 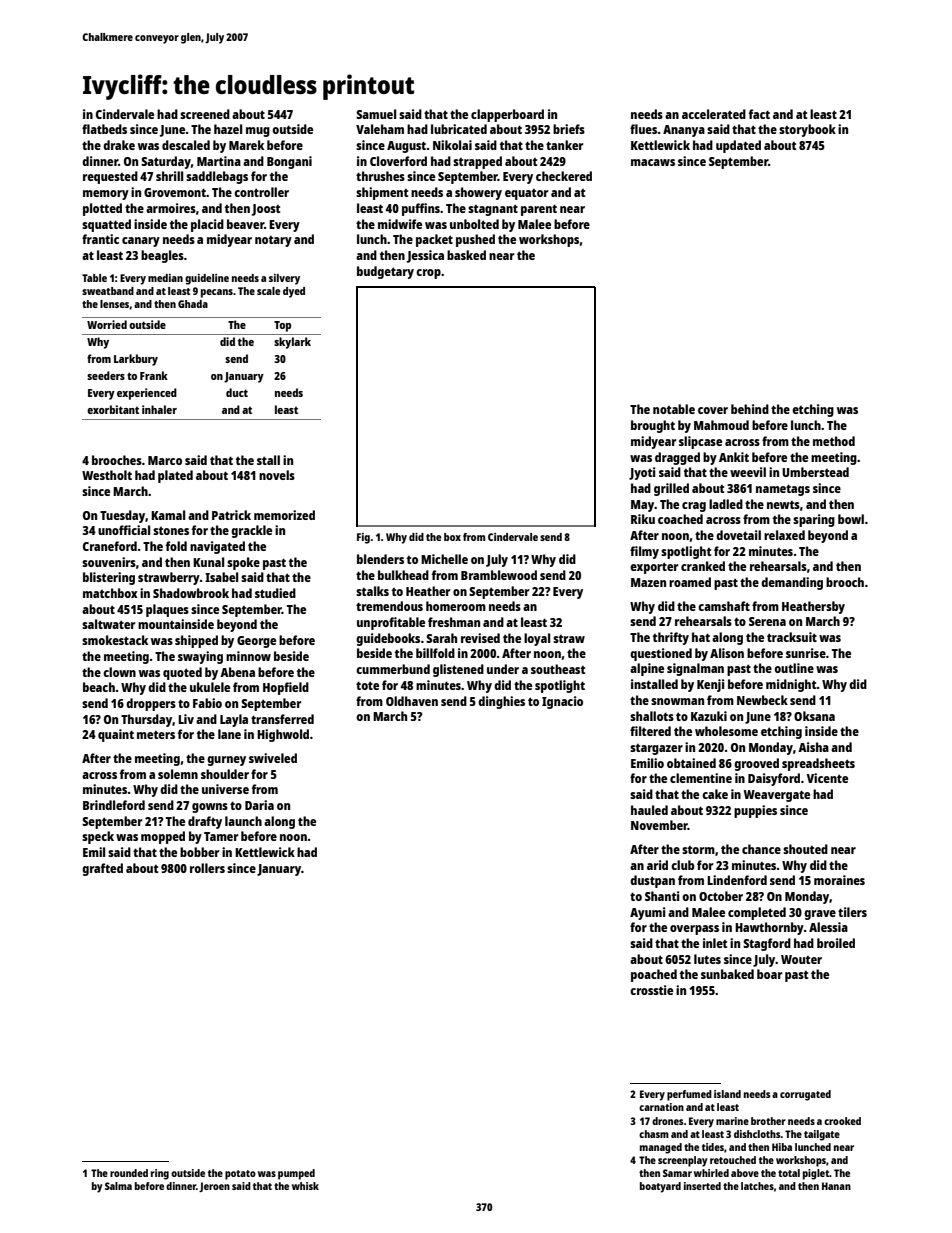 What do you see at coordinates (398, 161) in the page?
I see `Cloverford` at bounding box center [398, 161].
